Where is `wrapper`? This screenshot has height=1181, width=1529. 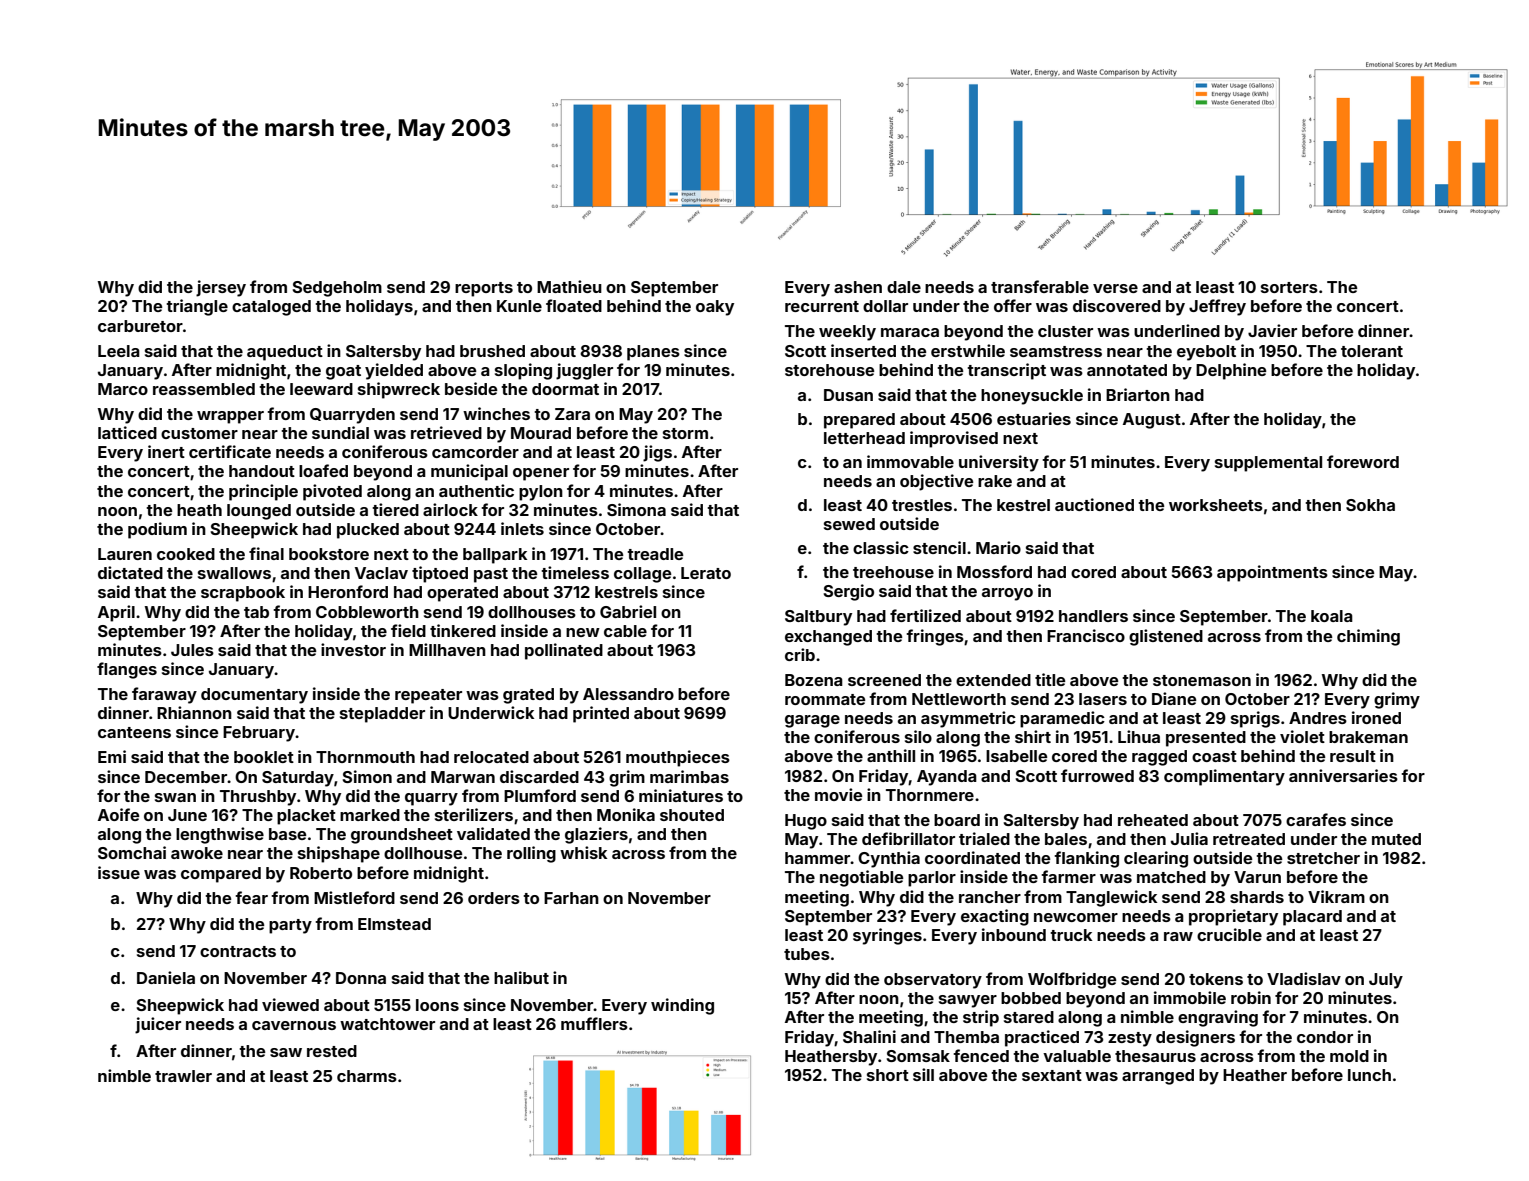
wrapper is located at coordinates (230, 417).
